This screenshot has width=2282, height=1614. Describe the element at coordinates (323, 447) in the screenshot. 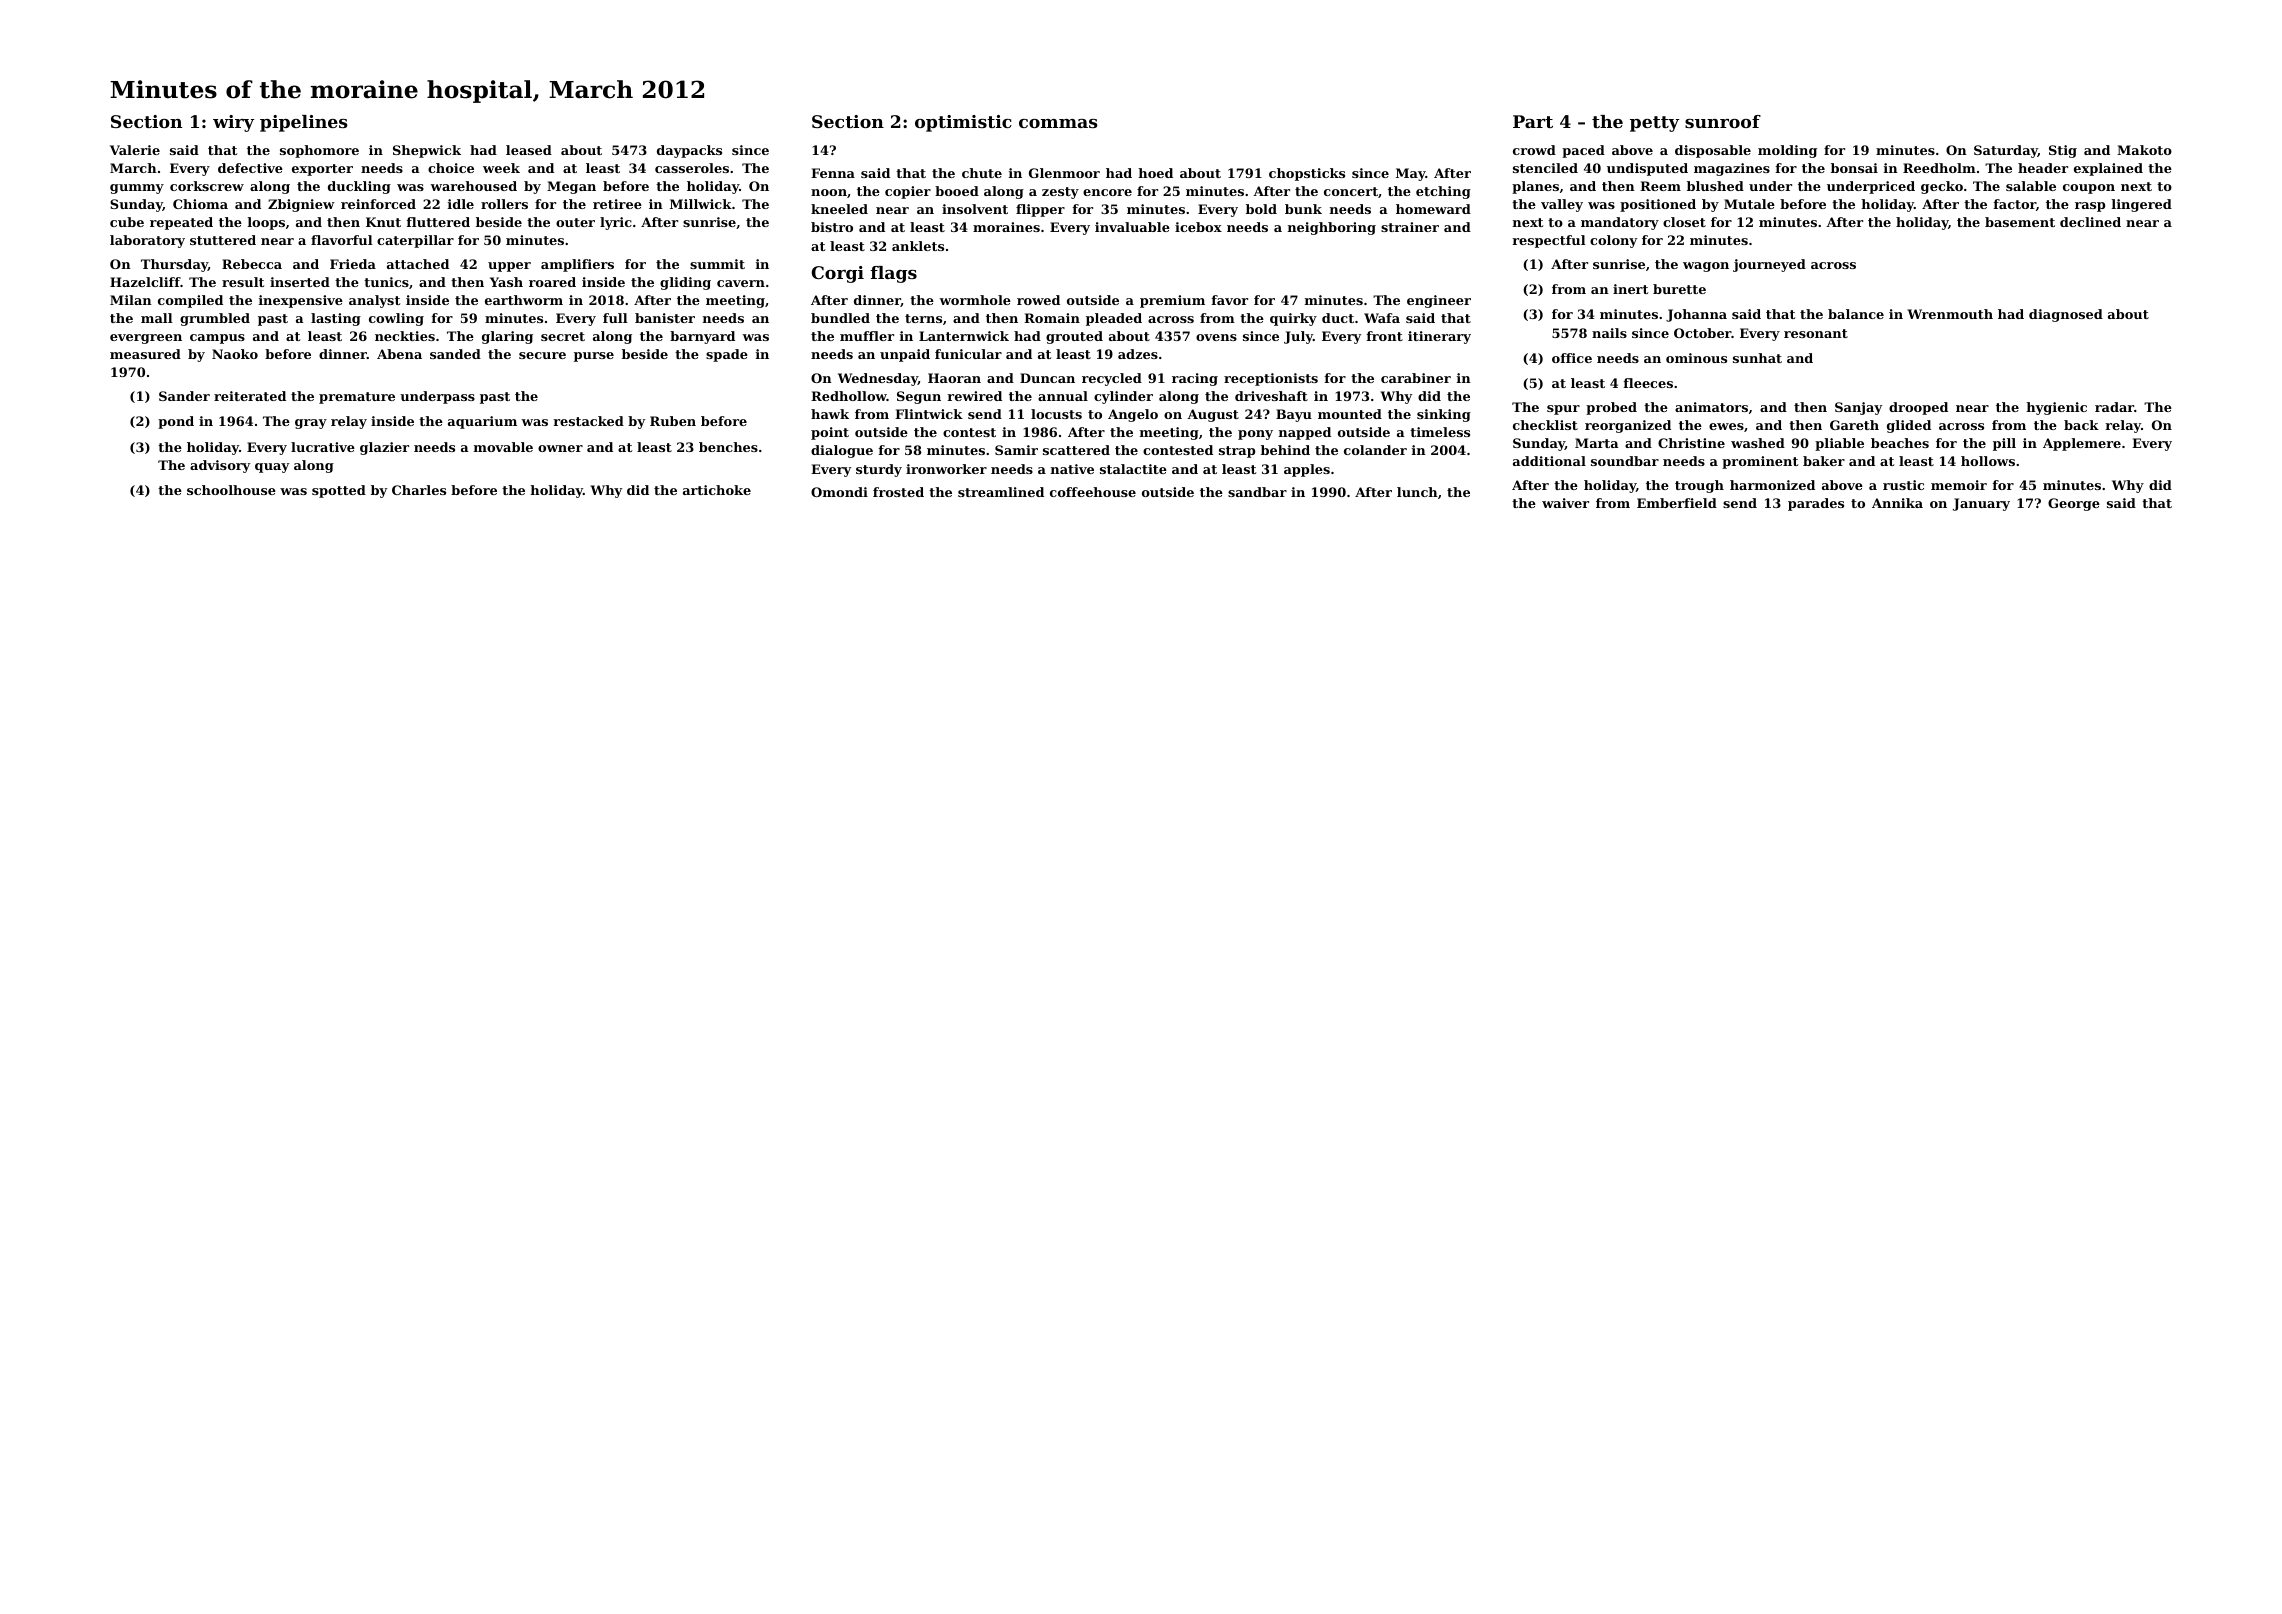

I see `lucrative` at that location.
